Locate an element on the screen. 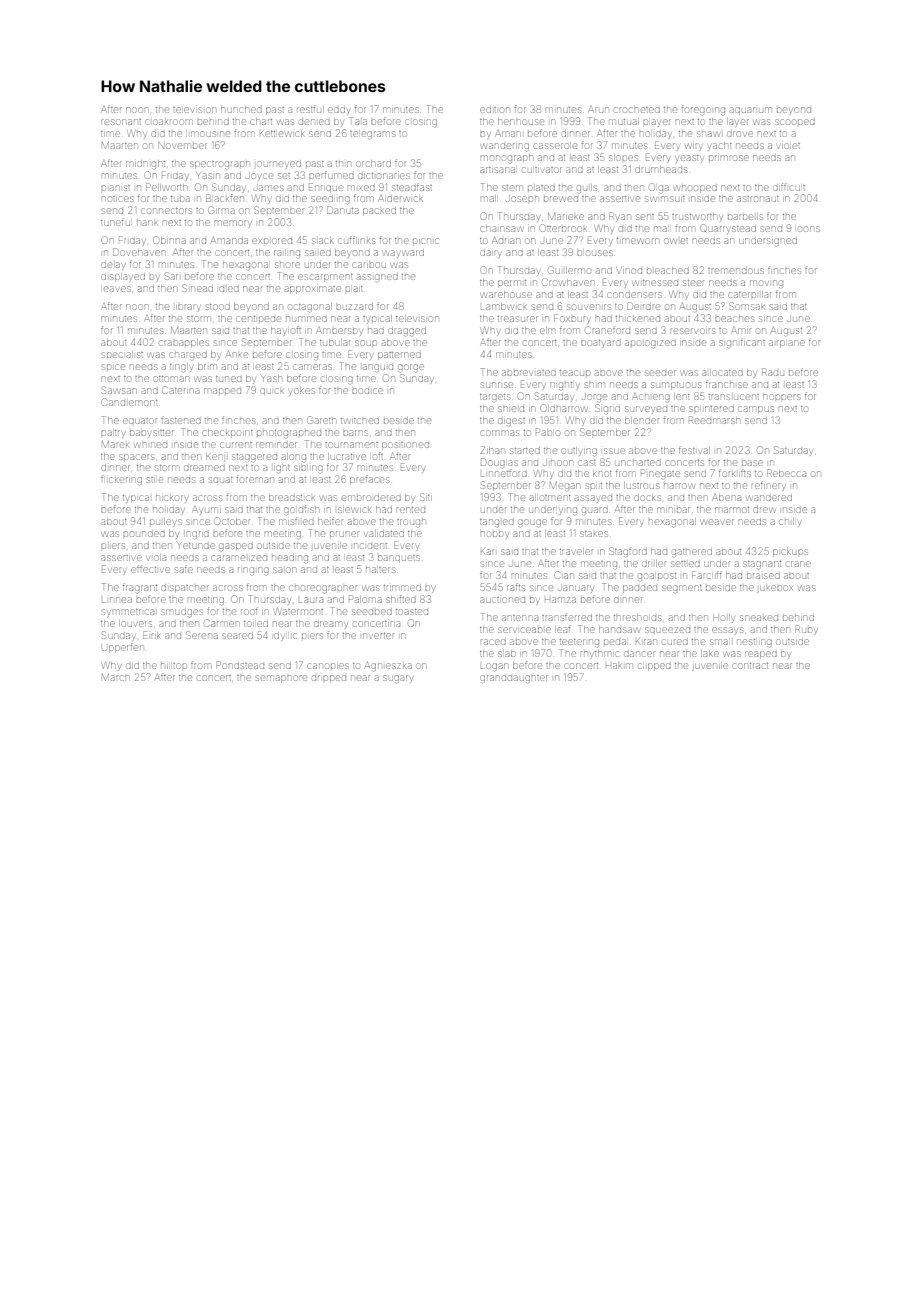 The width and height of the screenshot is (924, 1308). bodice is located at coordinates (367, 391).
